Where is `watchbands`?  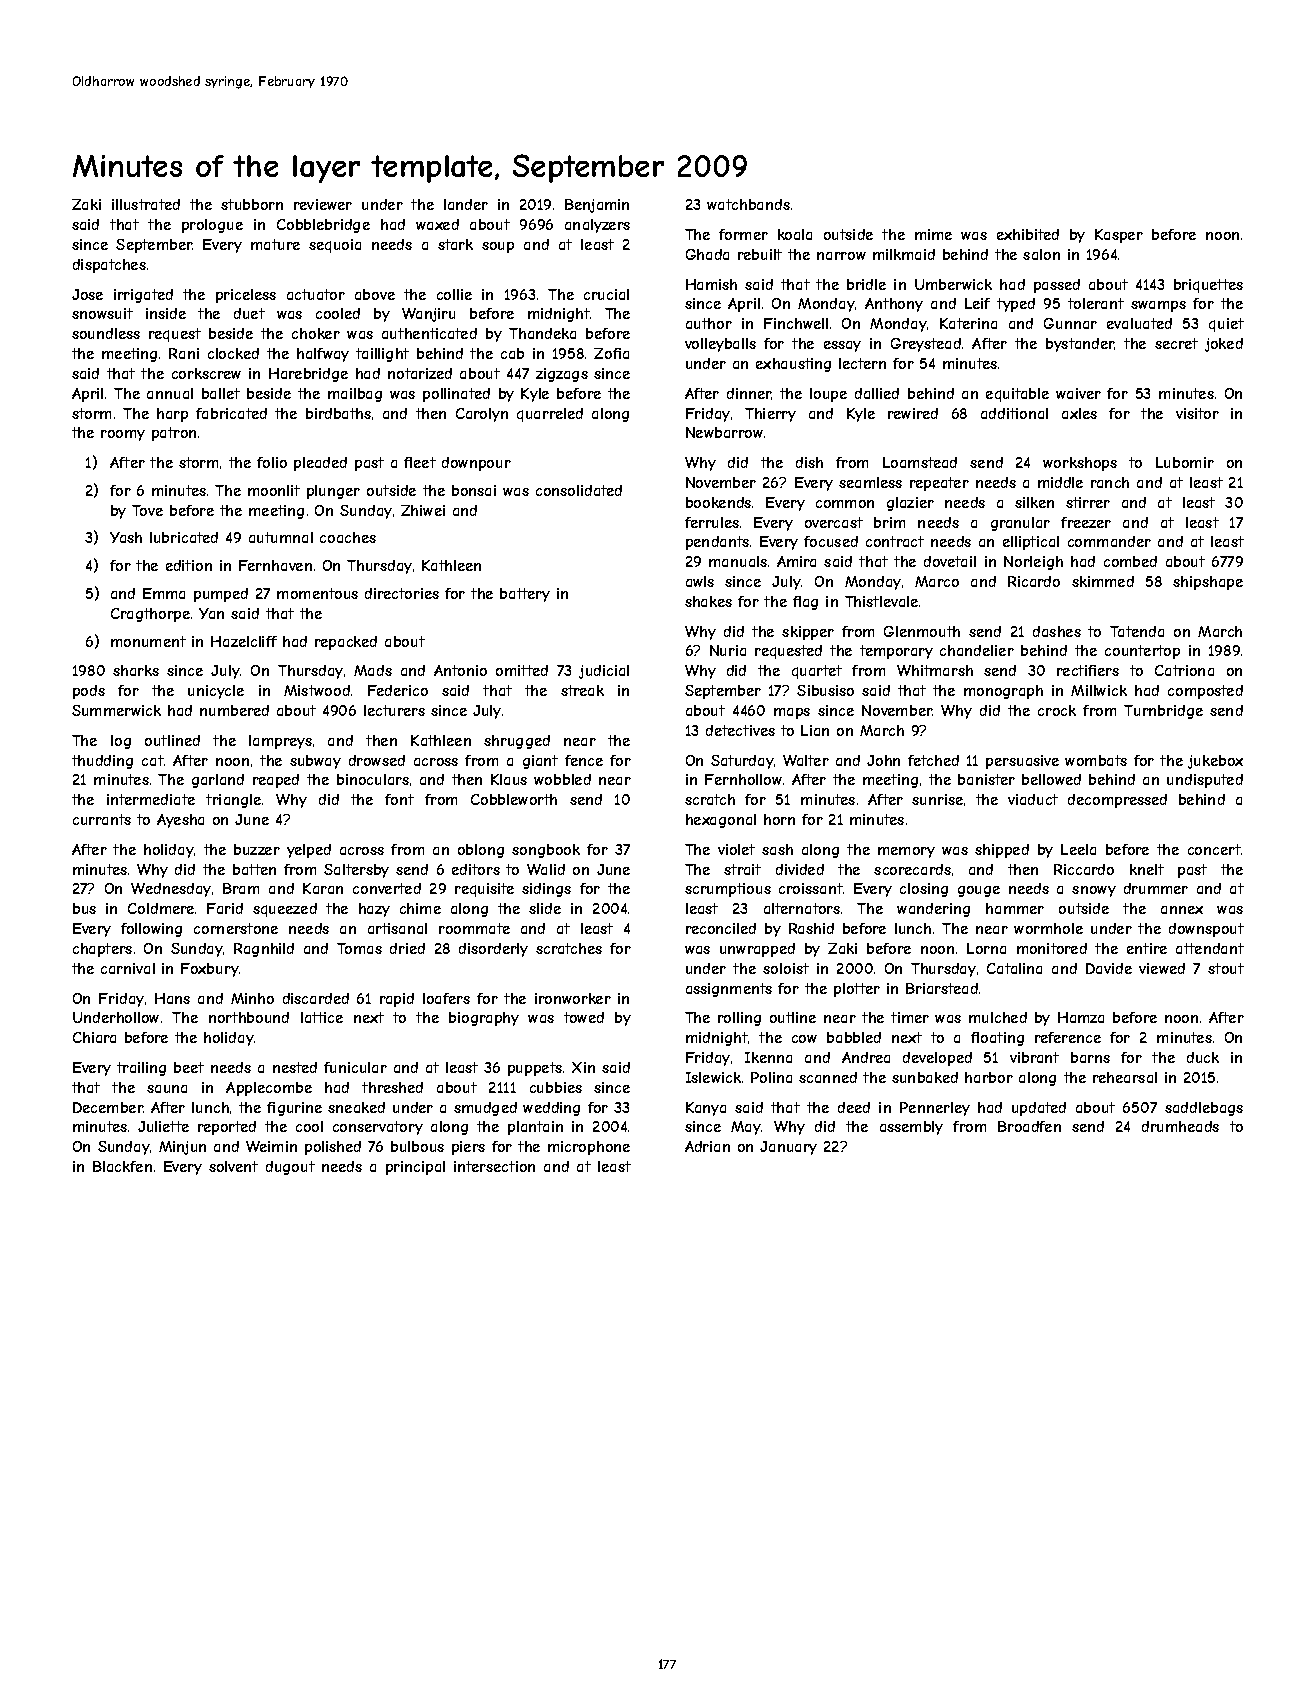 watchbands is located at coordinates (748, 204).
